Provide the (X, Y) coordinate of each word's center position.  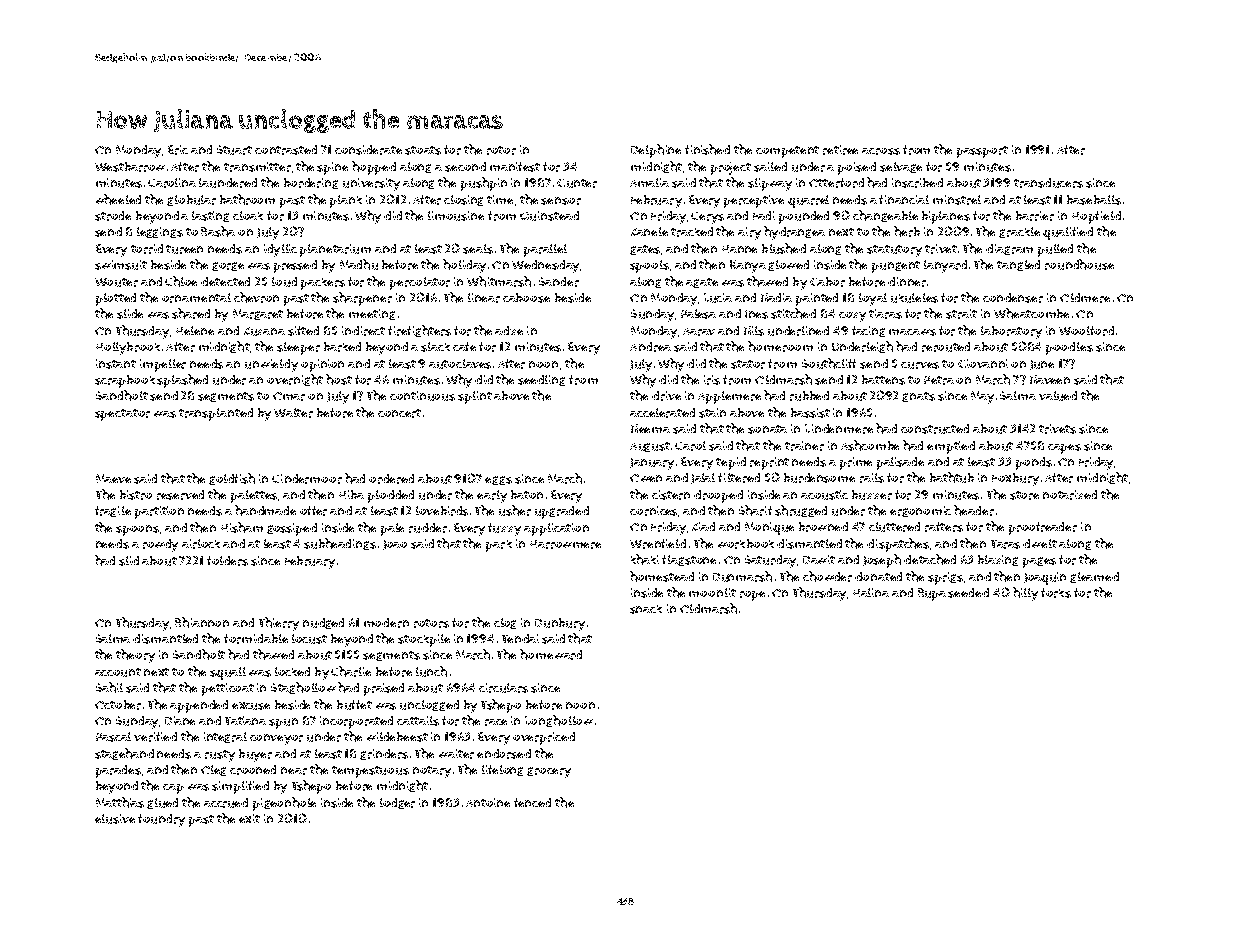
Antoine (488, 802)
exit (249, 818)
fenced (532, 802)
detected (225, 281)
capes (1064, 449)
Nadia (776, 297)
